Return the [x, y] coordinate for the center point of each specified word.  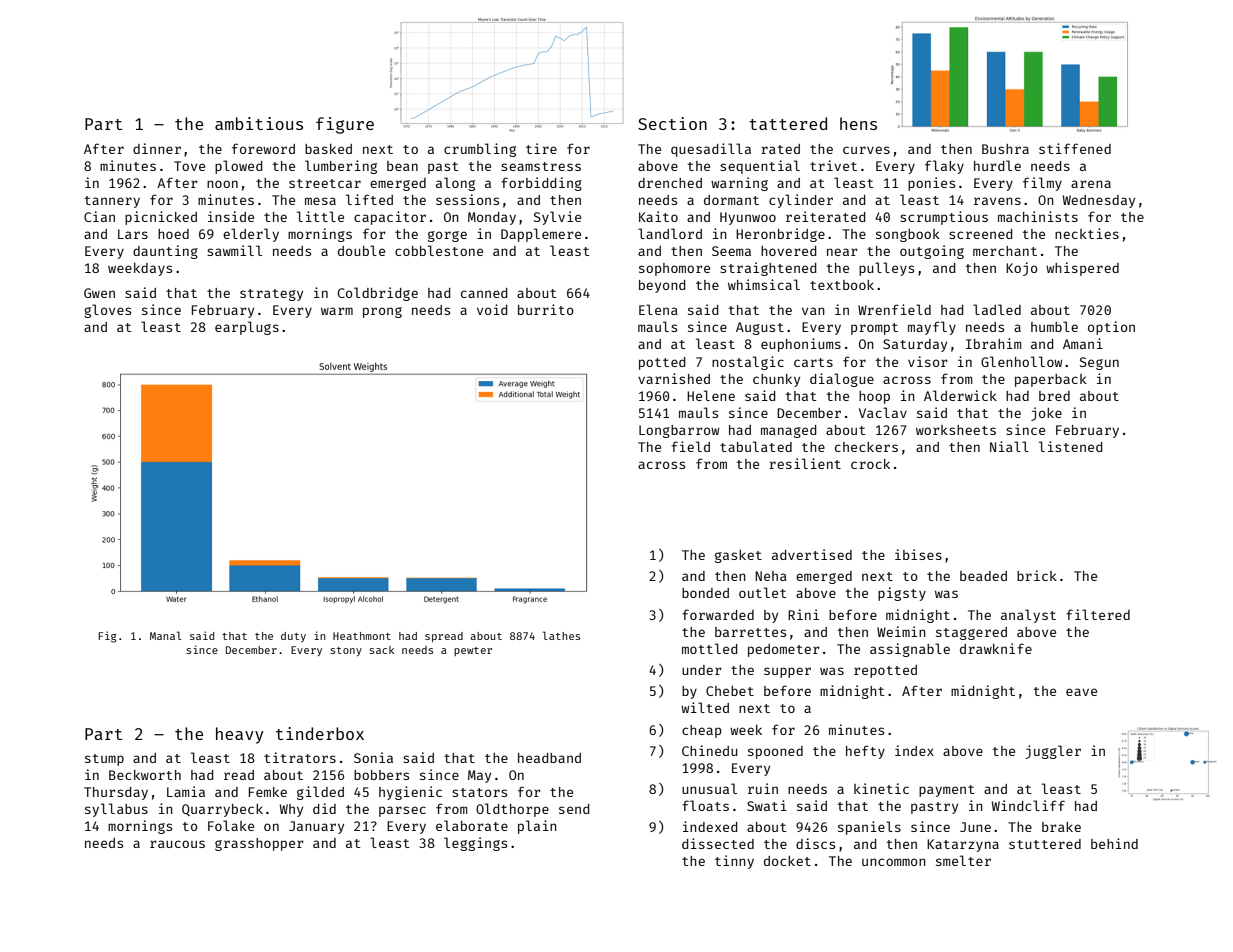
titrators [300, 757]
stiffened [1075, 148]
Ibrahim [994, 343]
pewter [473, 651]
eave [1081, 692]
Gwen [99, 293]
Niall [1009, 446]
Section [672, 123]
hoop [874, 397]
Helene [711, 395]
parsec [402, 811]
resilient [805, 463]
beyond [662, 286]
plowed [238, 167]
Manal [166, 635]
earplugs [247, 328]
